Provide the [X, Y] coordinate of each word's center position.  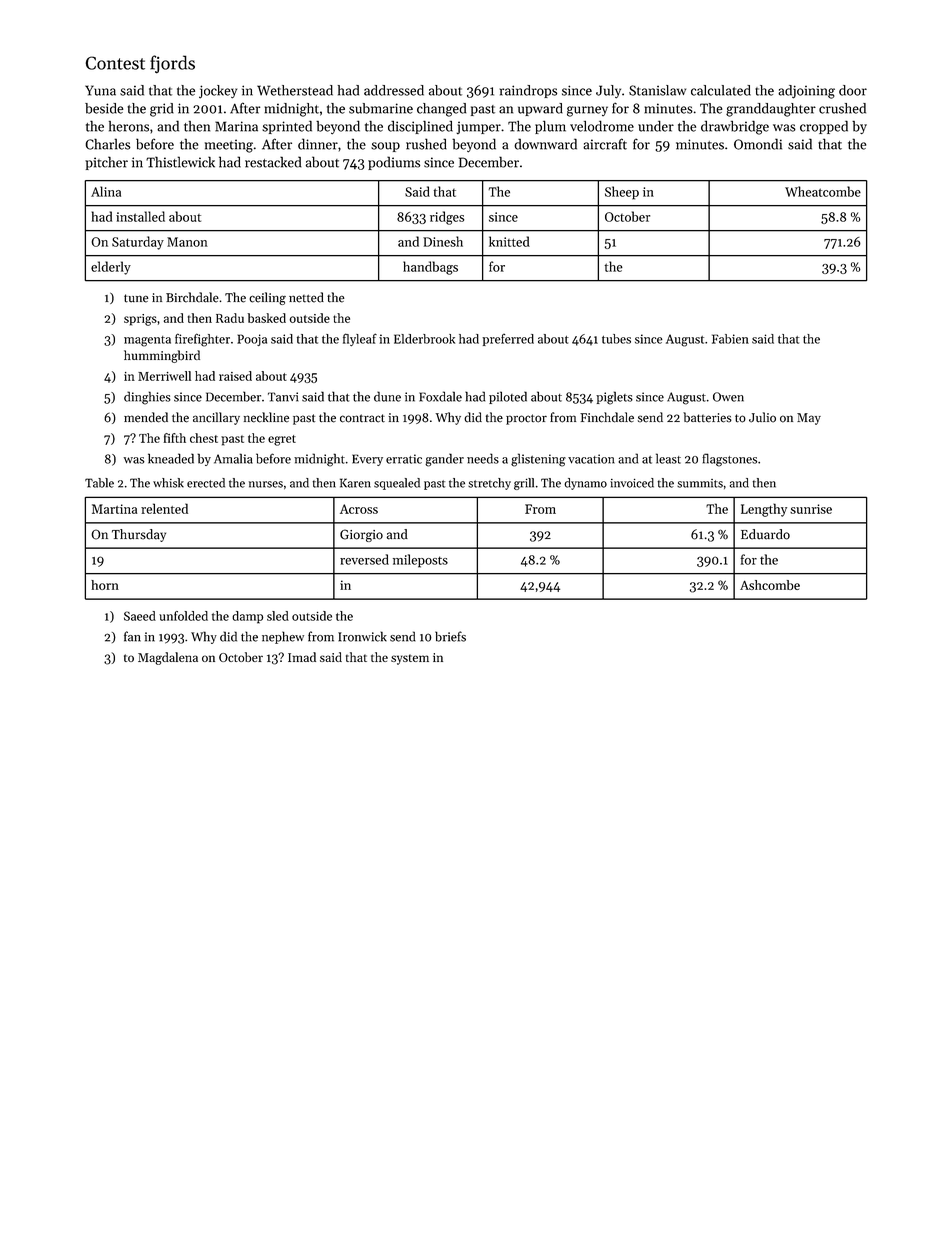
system [410, 659]
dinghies [147, 398]
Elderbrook [424, 339]
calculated [721, 90]
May [809, 419]
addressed [394, 90]
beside [104, 108]
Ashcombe [770, 585]
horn [105, 585]
